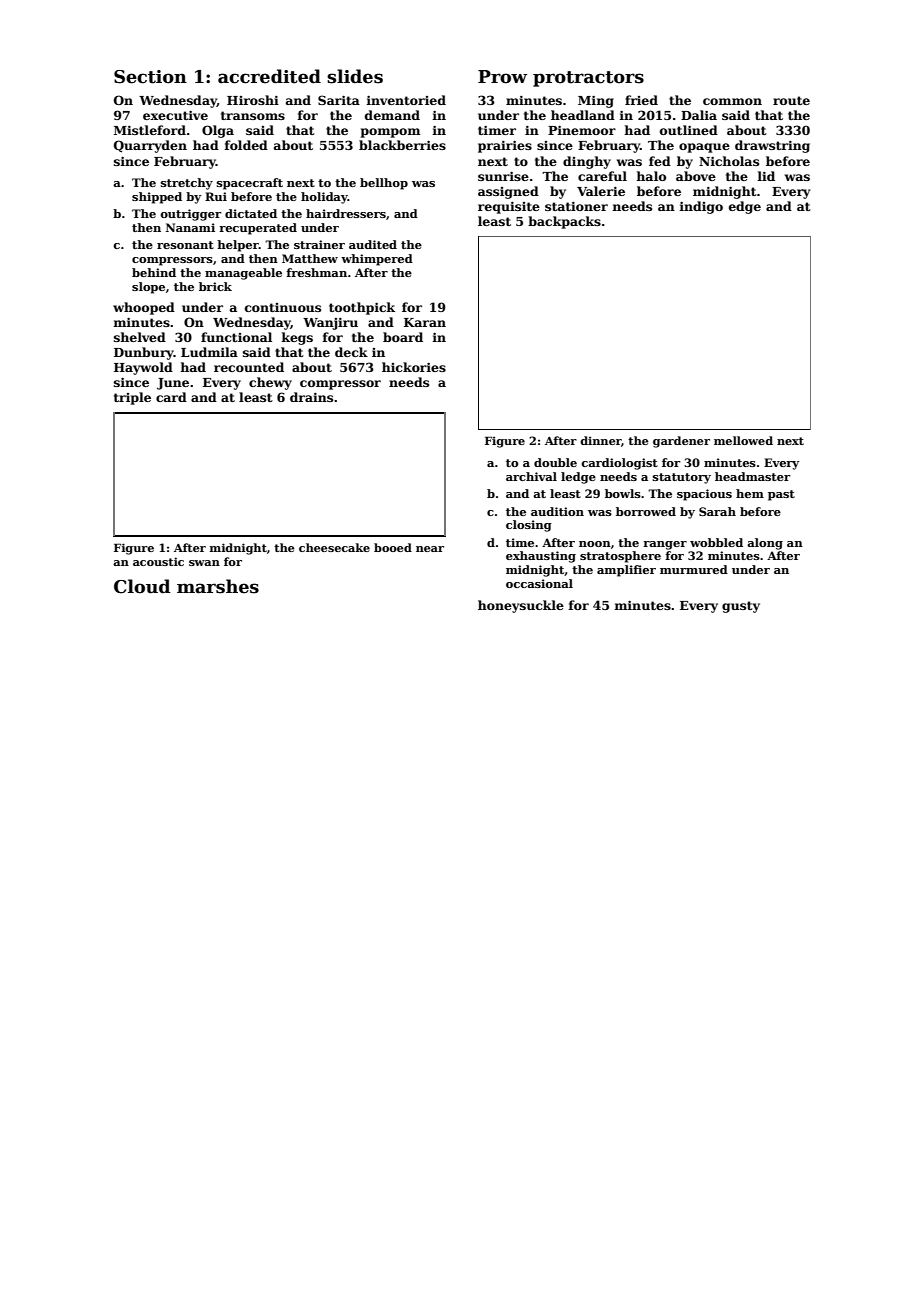  Describe the element at coordinates (701, 207) in the screenshot. I see `indigo` at that location.
